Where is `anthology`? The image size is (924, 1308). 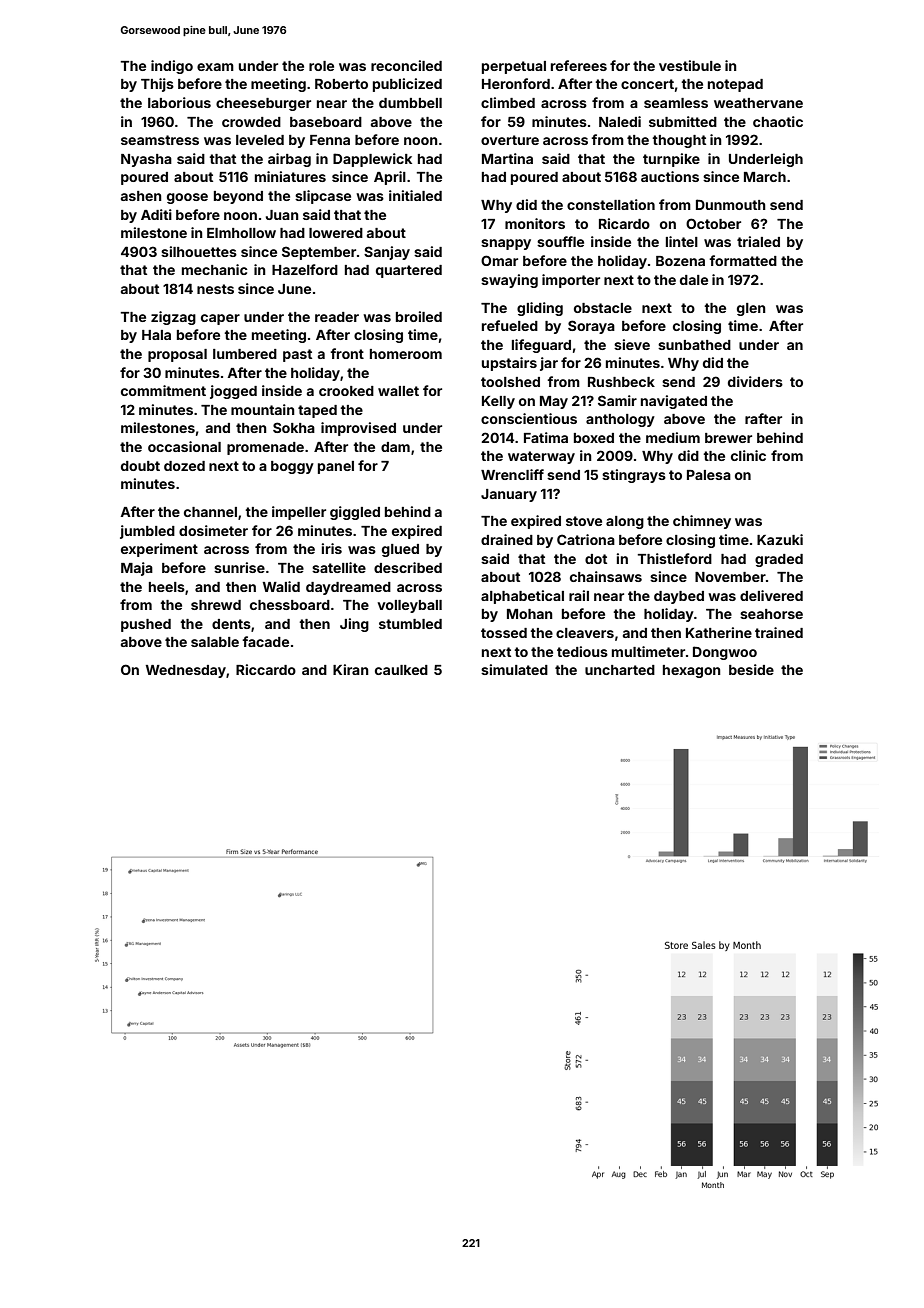
anthology is located at coordinates (620, 420).
